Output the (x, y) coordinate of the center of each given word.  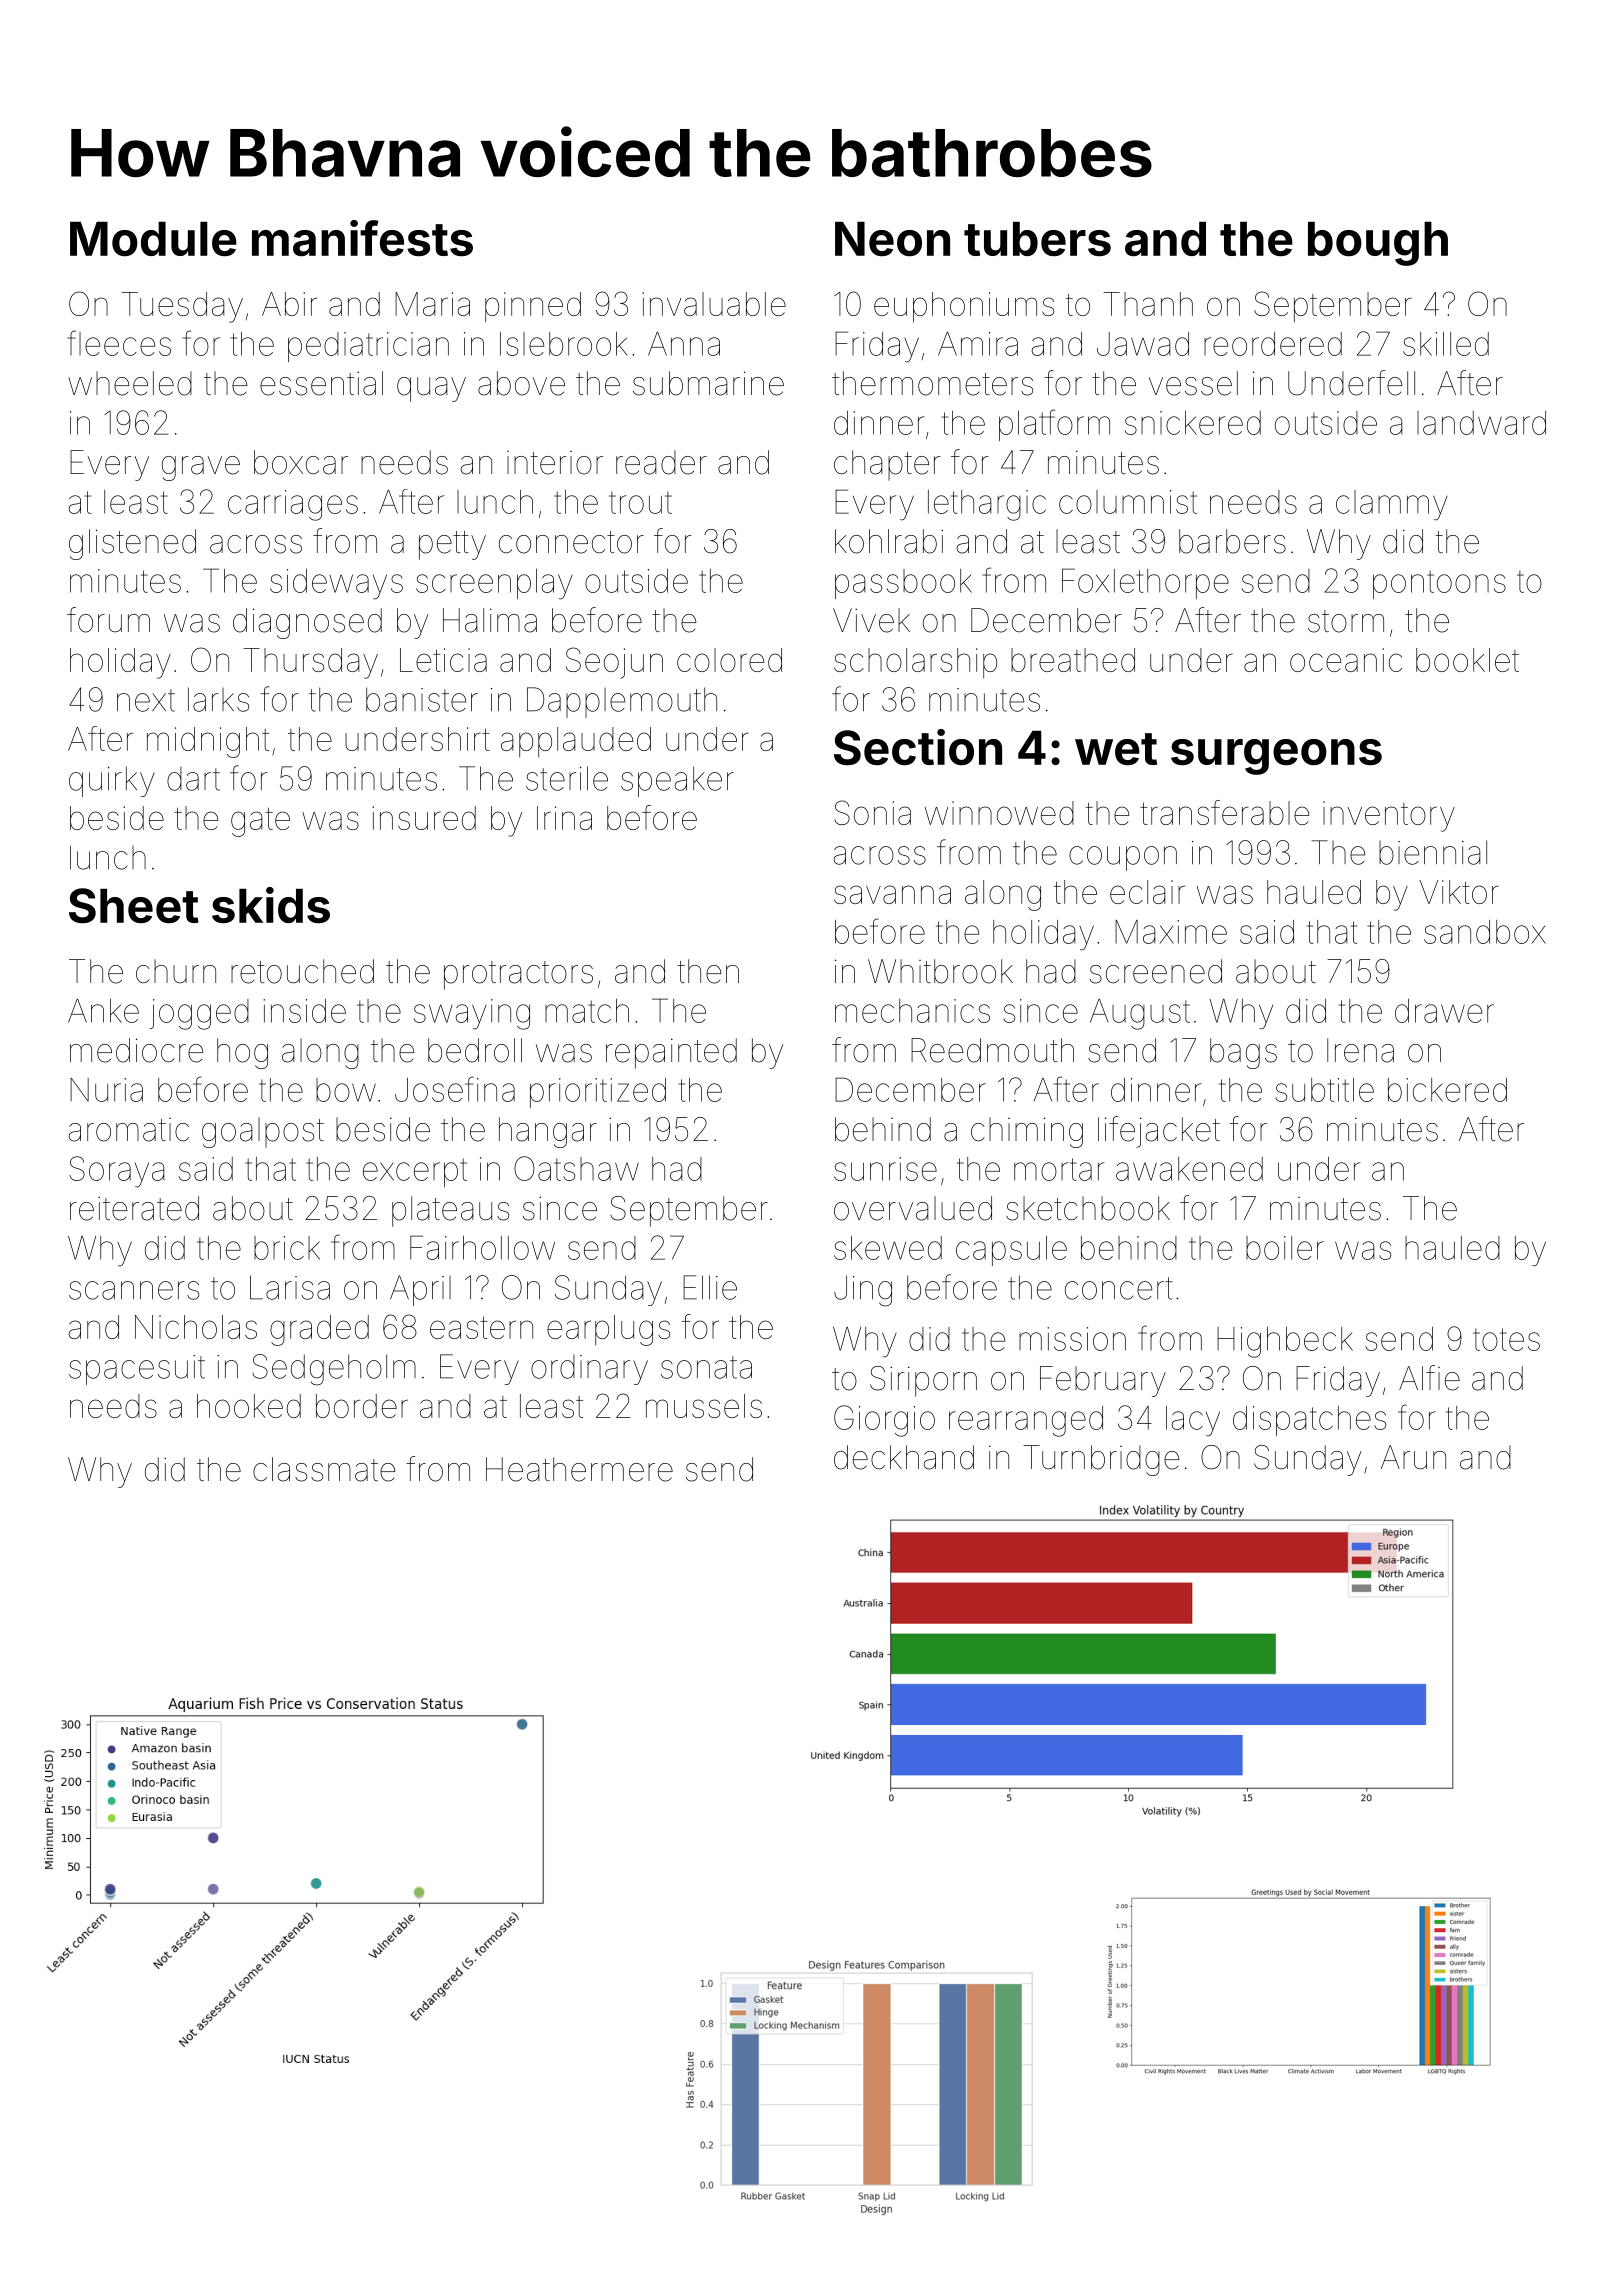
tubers (1037, 239)
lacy (1193, 1421)
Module (153, 239)
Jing (863, 1291)
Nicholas (196, 1327)
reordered (1273, 344)
